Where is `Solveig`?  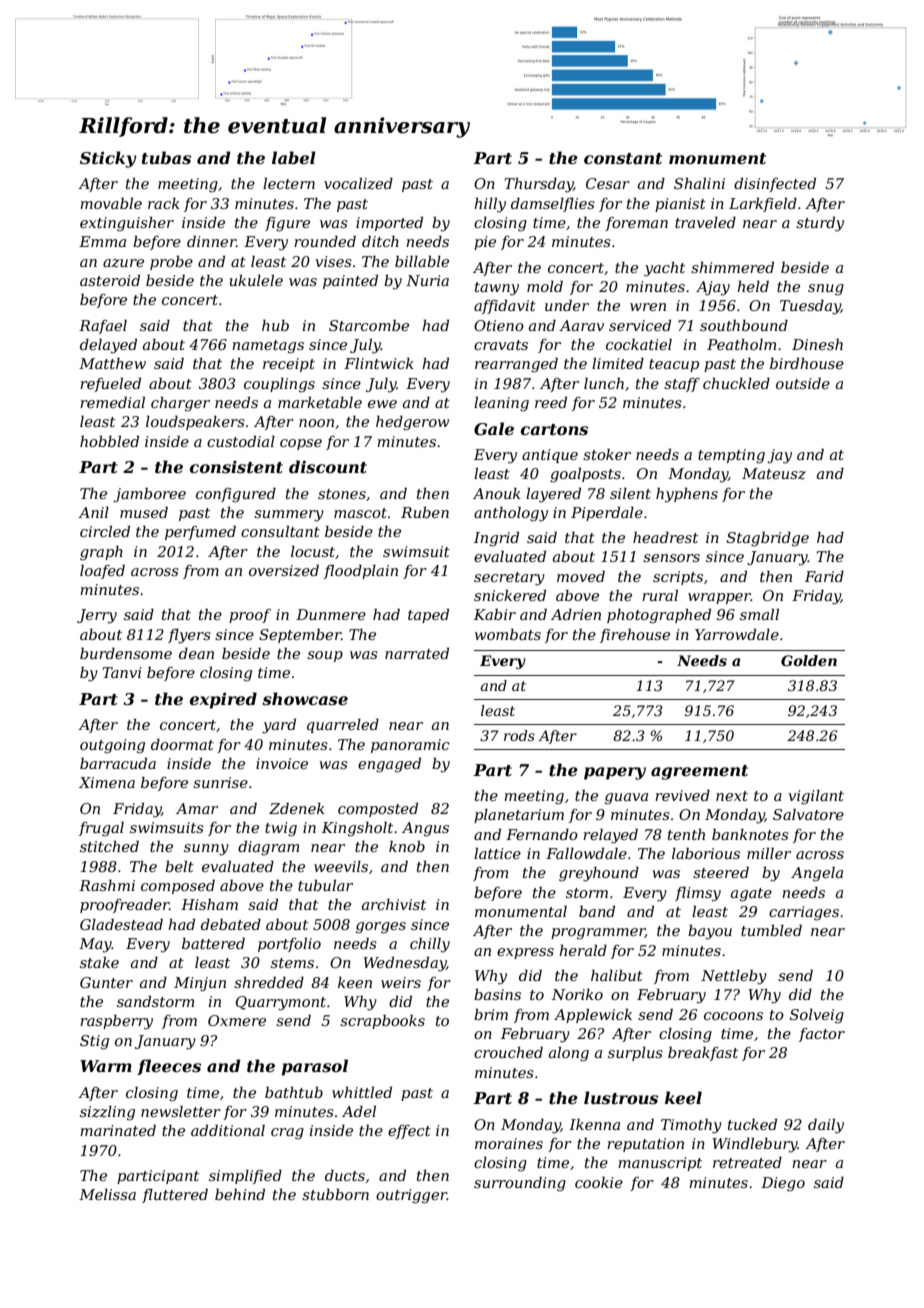
Solveig is located at coordinates (817, 1016).
